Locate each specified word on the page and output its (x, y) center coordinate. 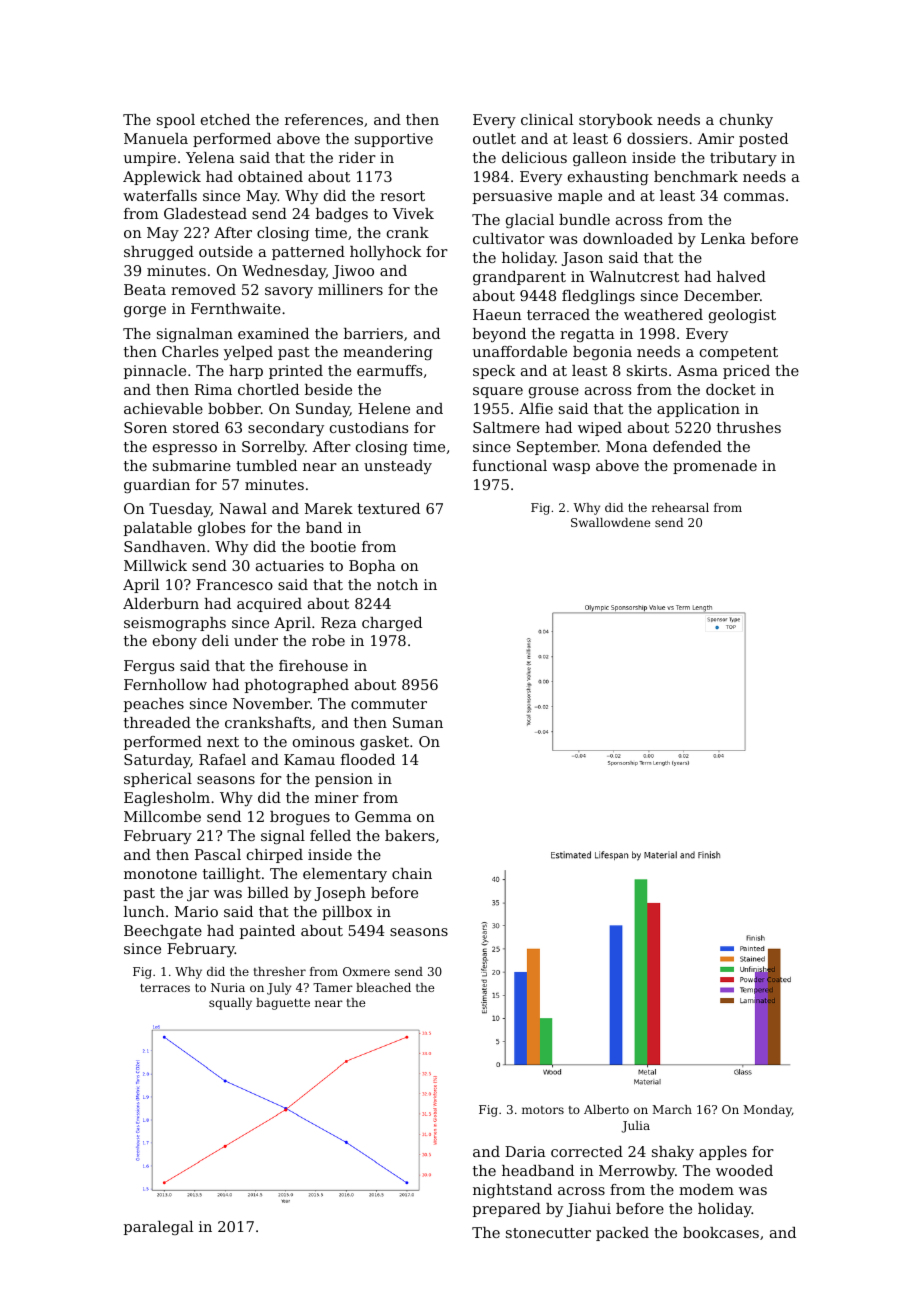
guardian (157, 486)
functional (510, 465)
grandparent (519, 278)
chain (412, 873)
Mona (627, 446)
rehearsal (680, 507)
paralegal (158, 1228)
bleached (383, 987)
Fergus (149, 667)
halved (741, 276)
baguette (283, 1004)
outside (226, 251)
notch (397, 584)
